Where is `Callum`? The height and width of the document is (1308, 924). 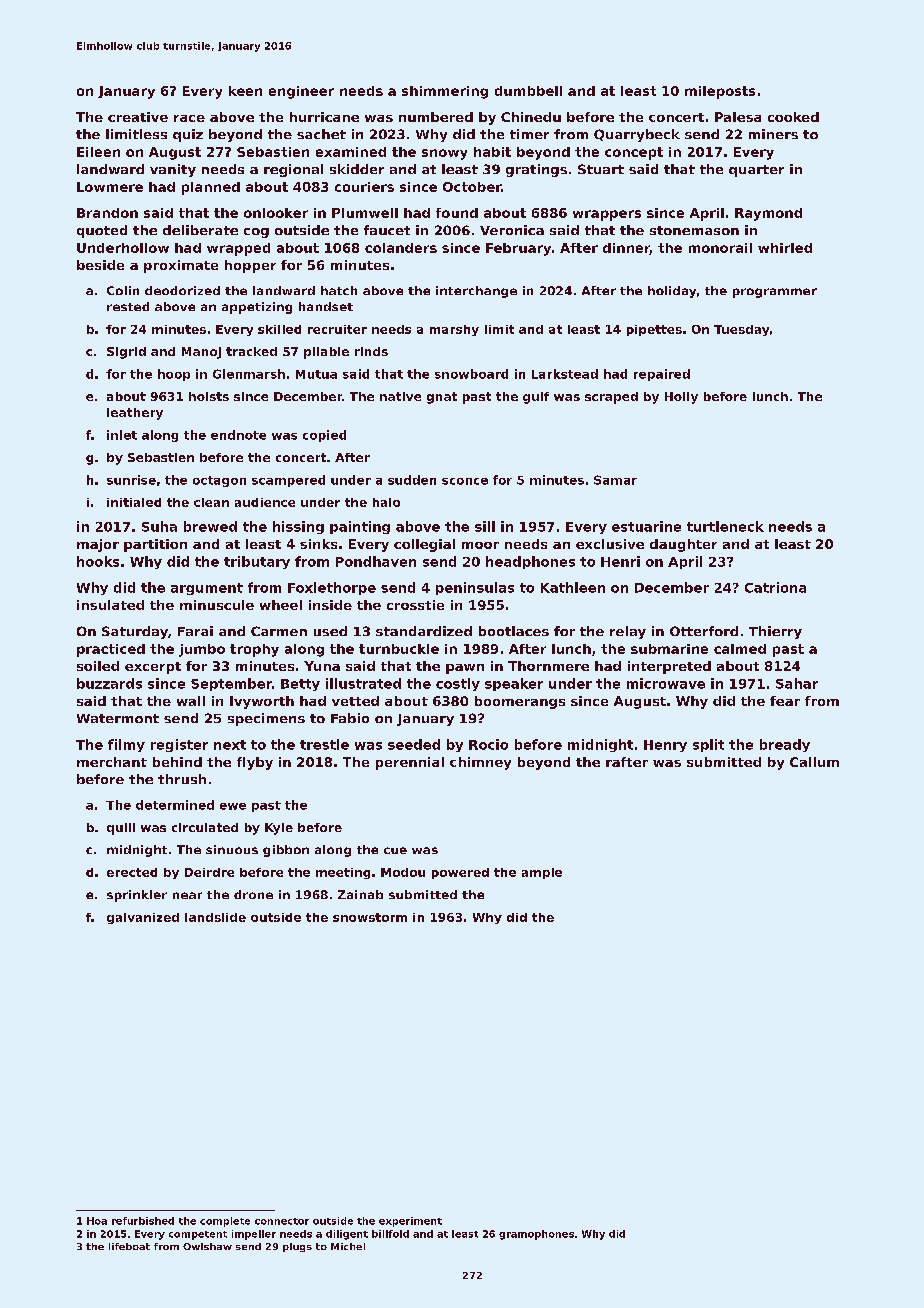 Callum is located at coordinates (814, 762).
